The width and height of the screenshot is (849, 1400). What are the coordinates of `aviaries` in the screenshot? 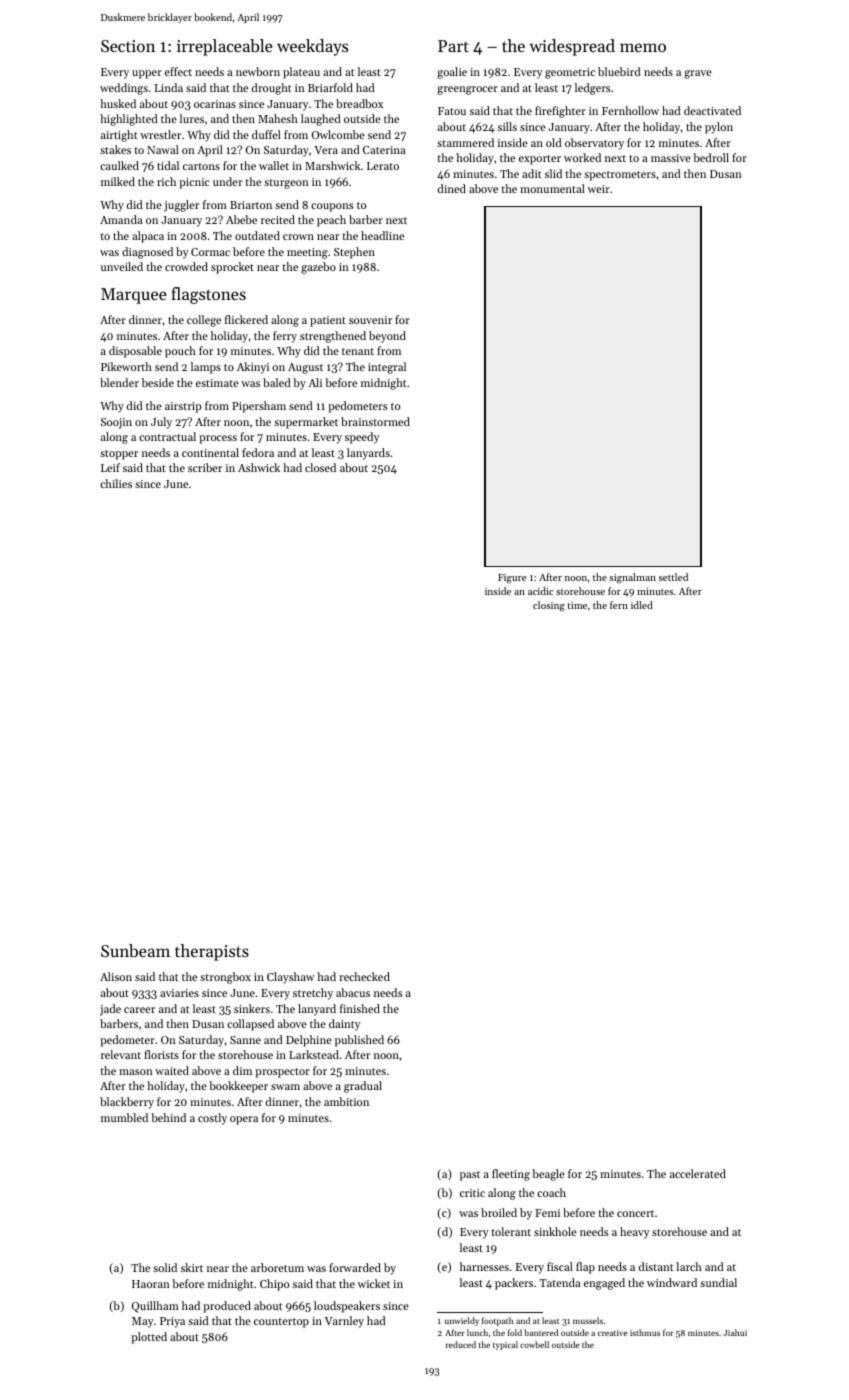 It's located at (179, 993).
